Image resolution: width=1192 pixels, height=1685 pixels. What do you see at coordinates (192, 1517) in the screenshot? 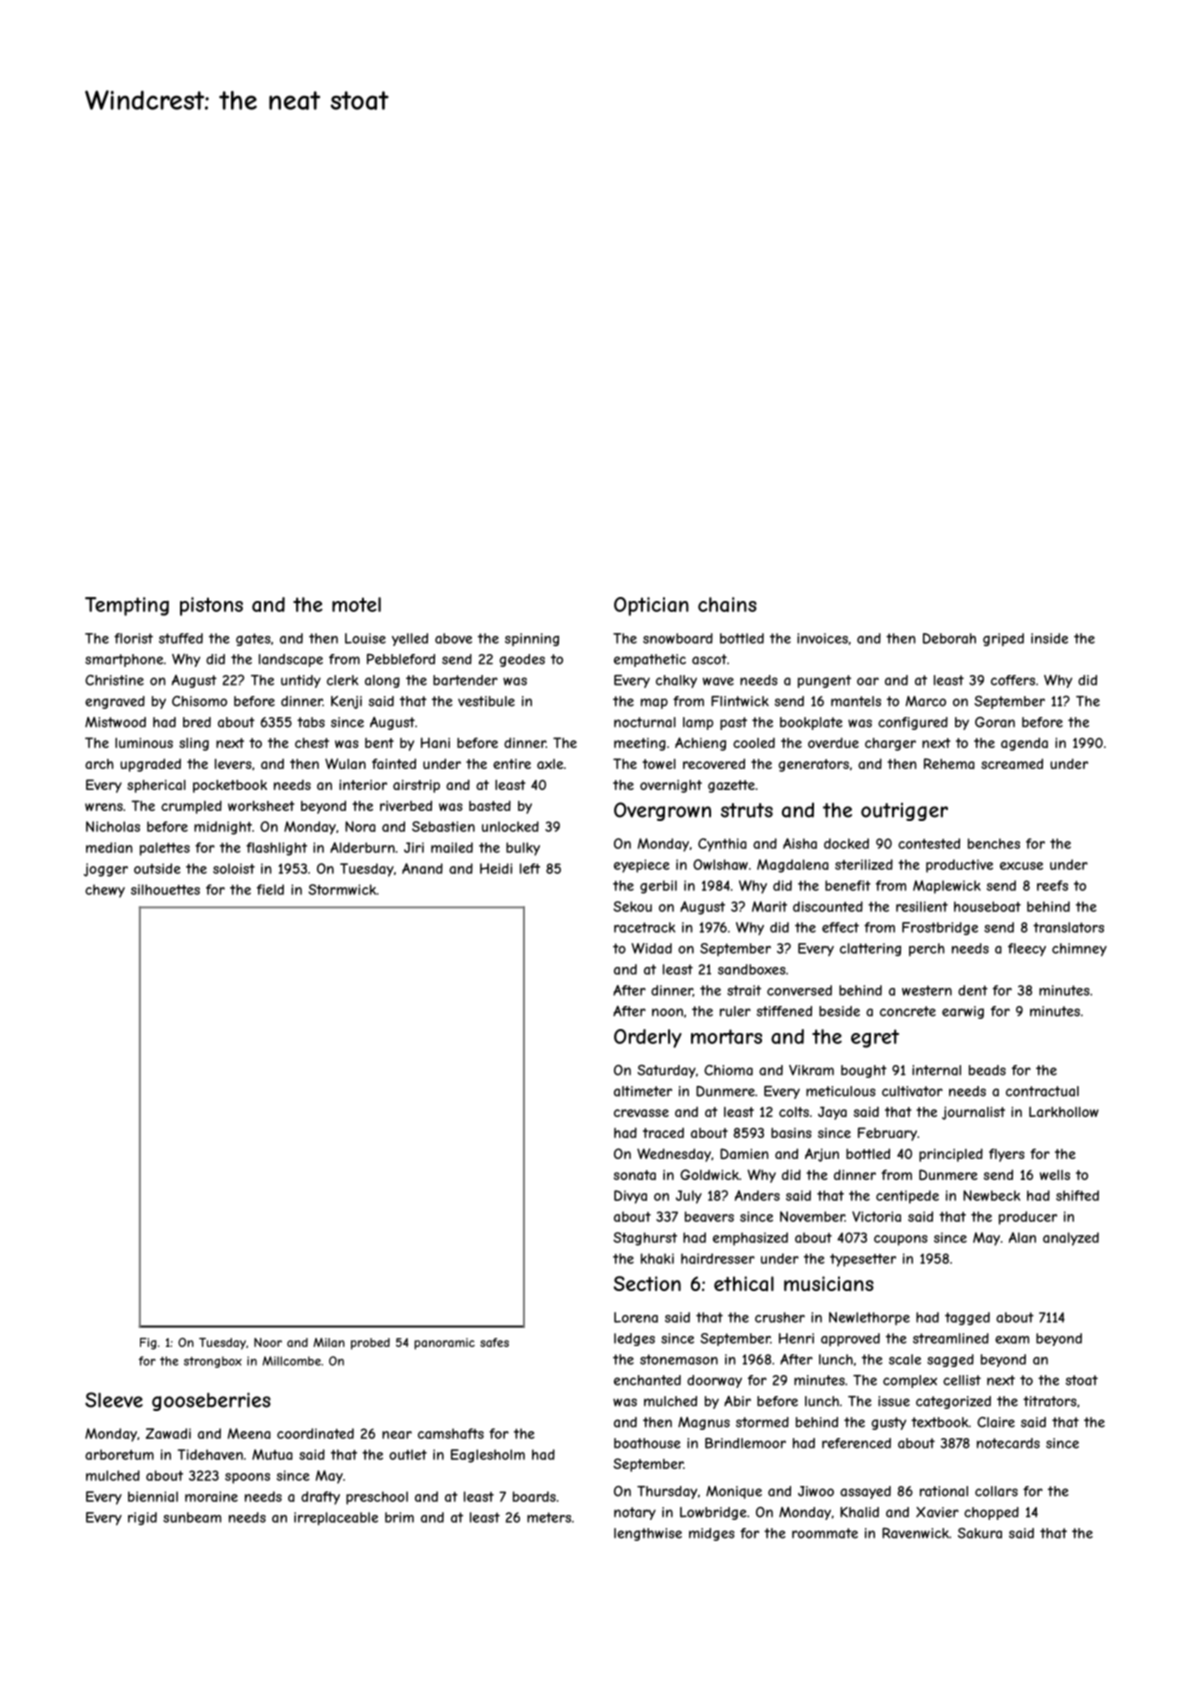
I see `sunbeam` at bounding box center [192, 1517].
